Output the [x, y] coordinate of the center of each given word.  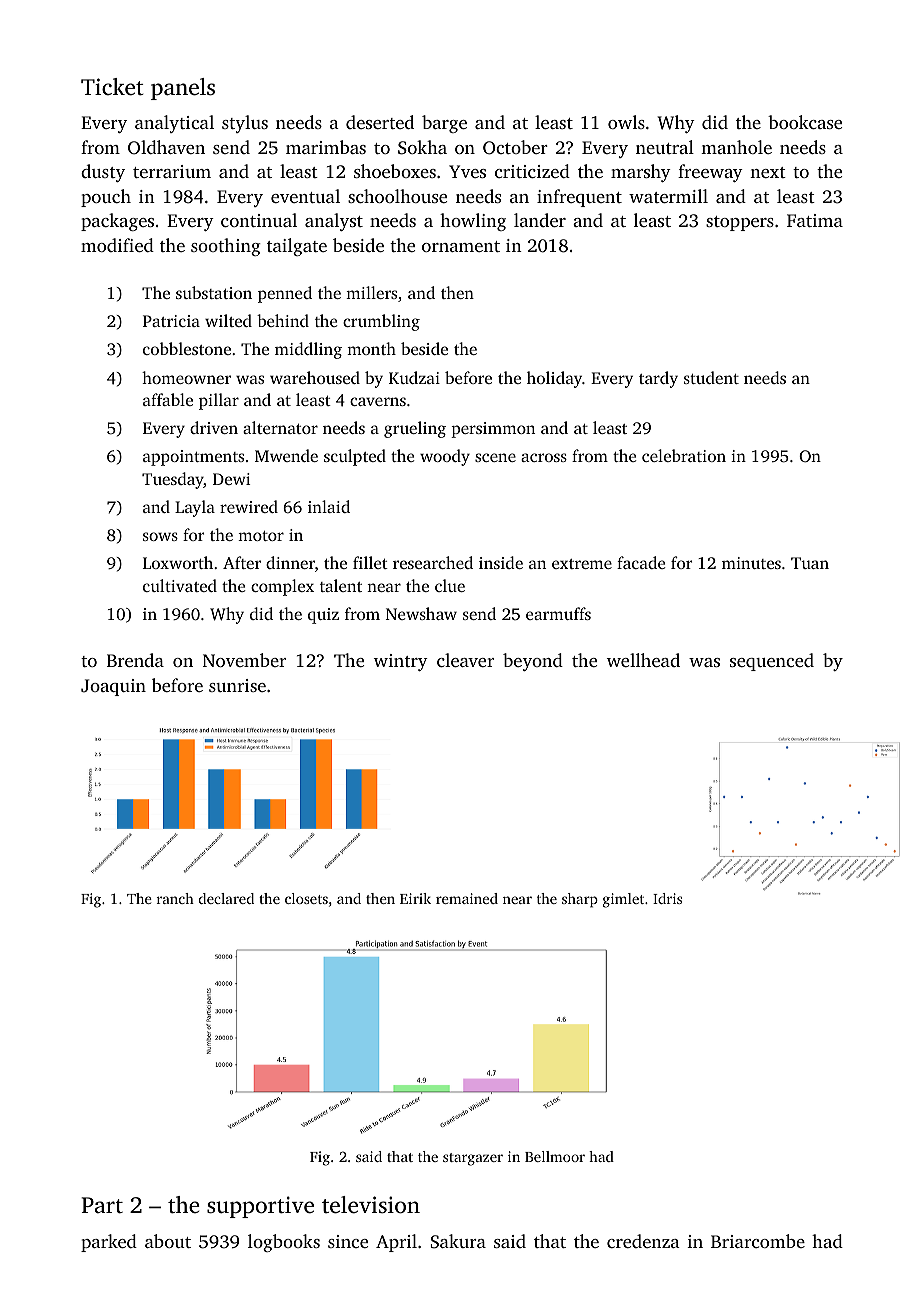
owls [626, 122]
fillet [370, 562]
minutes [751, 563]
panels [183, 89]
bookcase [805, 122]
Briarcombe [758, 1241]
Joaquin [113, 687]
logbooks [284, 1243]
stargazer [473, 1159]
